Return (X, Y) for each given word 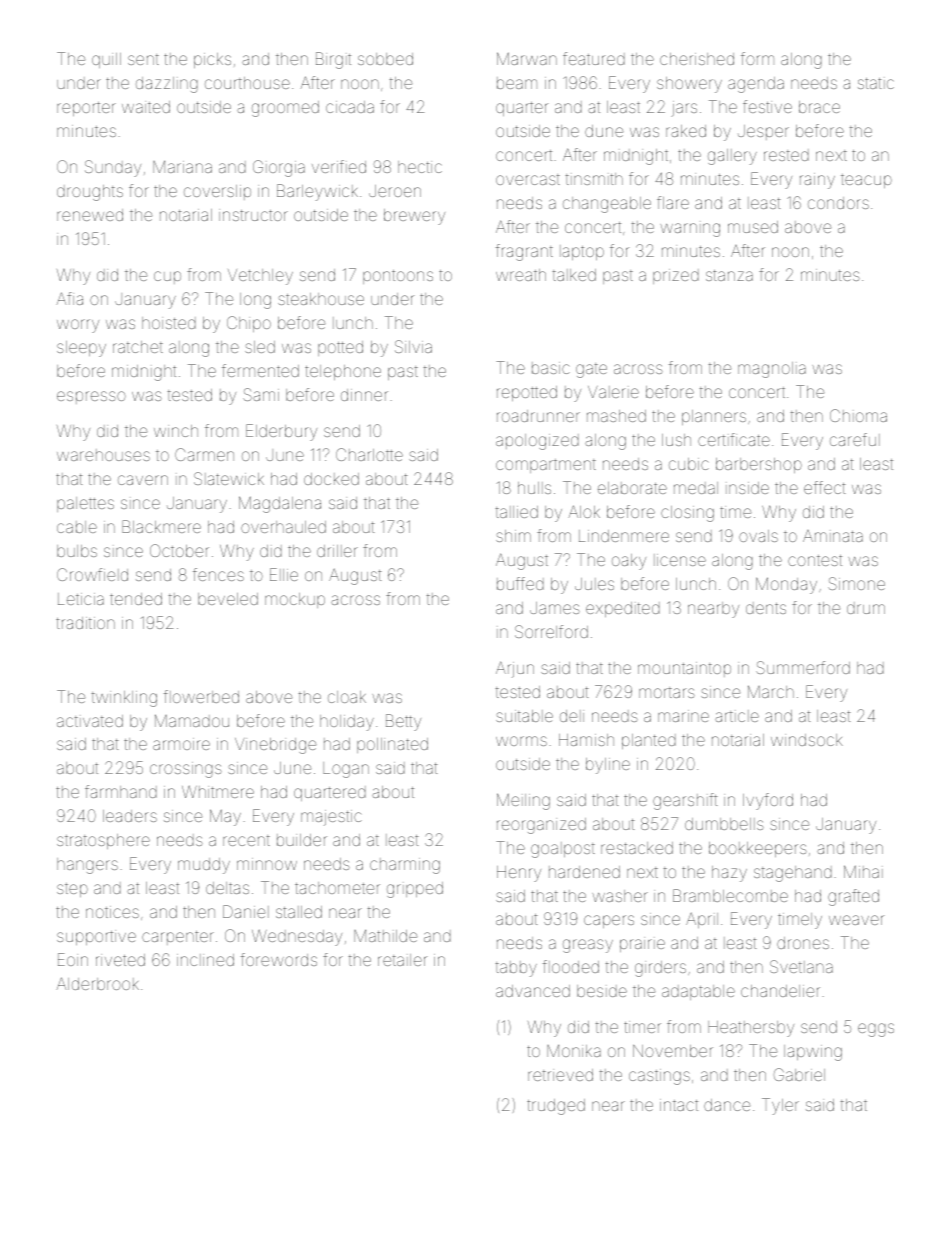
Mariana (182, 167)
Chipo (249, 324)
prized (676, 276)
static (876, 83)
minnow (267, 864)
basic (551, 368)
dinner (364, 395)
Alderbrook (97, 983)
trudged (556, 1107)
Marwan (527, 58)
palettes (85, 504)
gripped (415, 890)
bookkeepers (758, 849)
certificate (734, 439)
